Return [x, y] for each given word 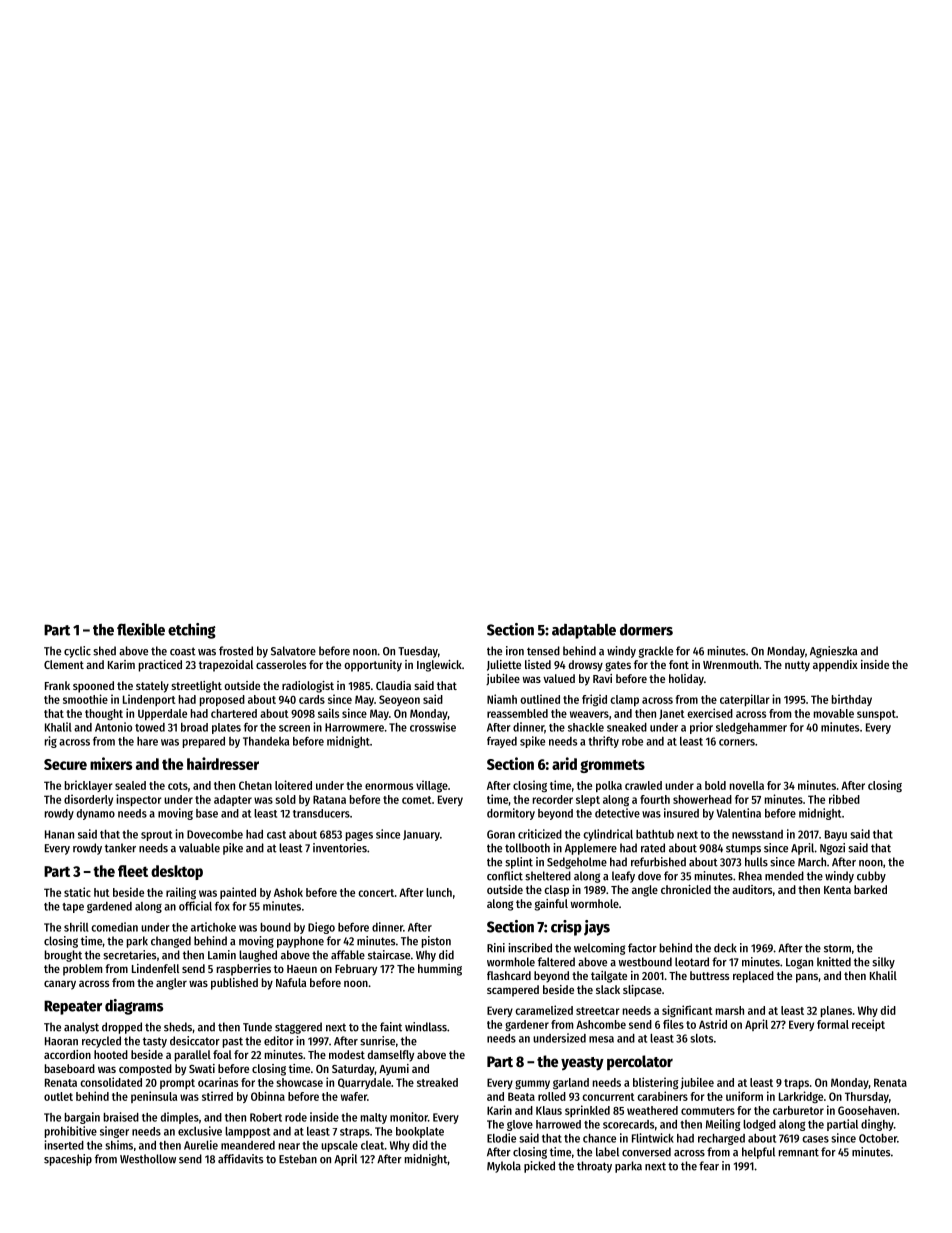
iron [515, 651]
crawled [643, 785]
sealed [130, 785]
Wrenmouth [731, 664]
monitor [409, 1117]
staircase [389, 955]
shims [119, 1145]
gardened [109, 907]
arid [564, 763]
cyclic [77, 652]
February [356, 970]
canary [60, 985]
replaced [753, 977]
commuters [708, 1111]
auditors [752, 889]
